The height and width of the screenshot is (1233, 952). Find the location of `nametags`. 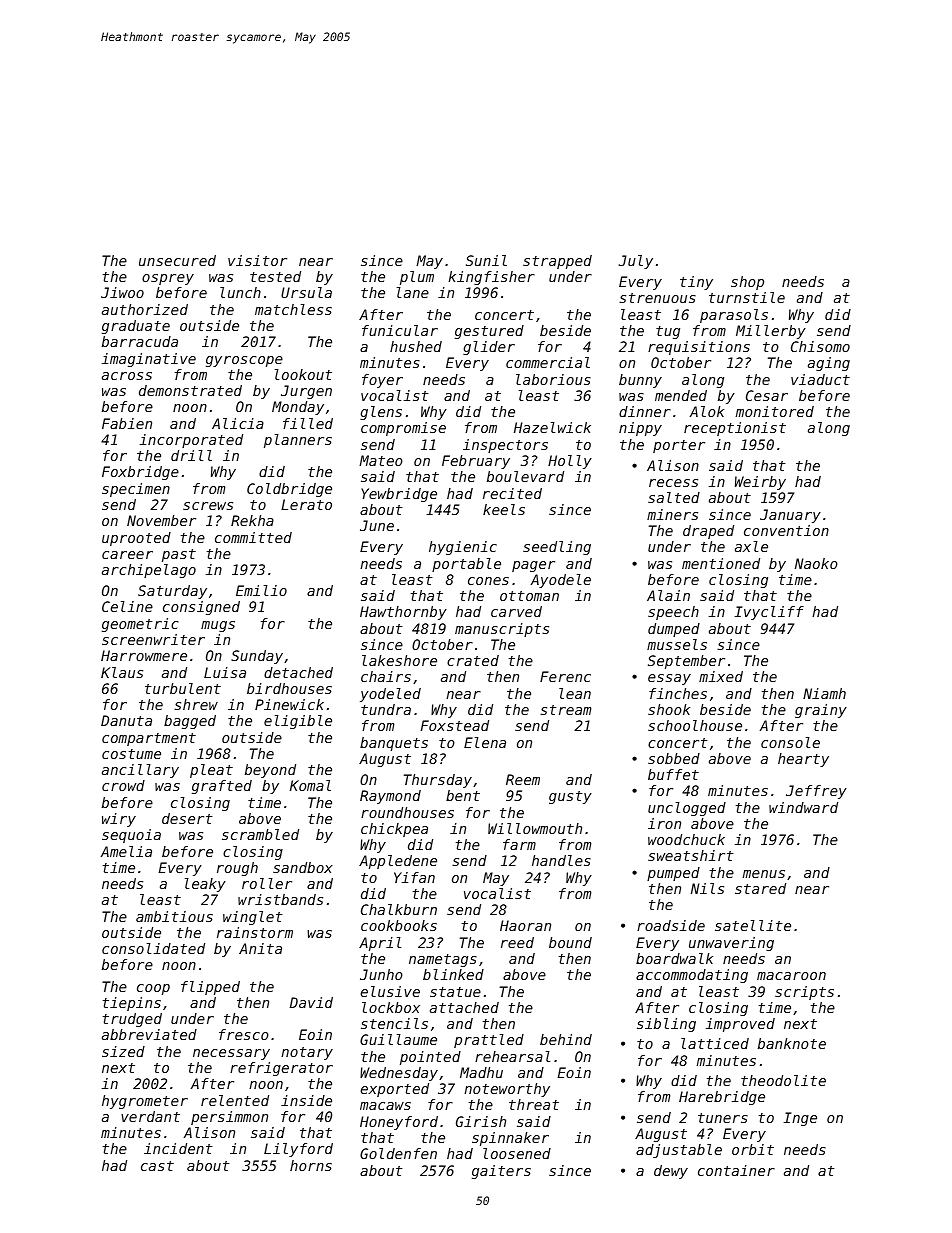

nametags is located at coordinates (443, 960).
